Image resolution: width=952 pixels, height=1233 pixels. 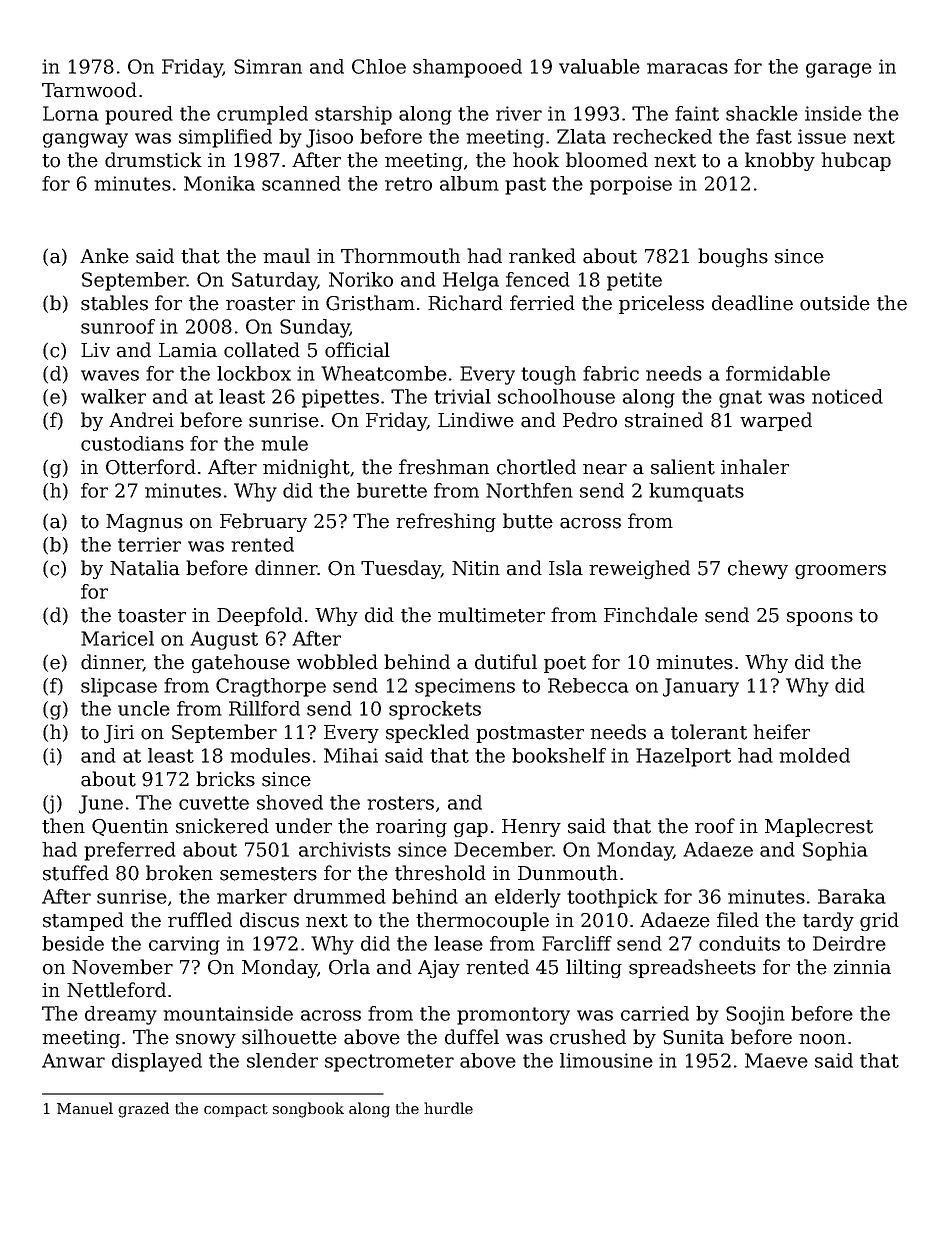 What do you see at coordinates (184, 945) in the document?
I see `carving` at bounding box center [184, 945].
